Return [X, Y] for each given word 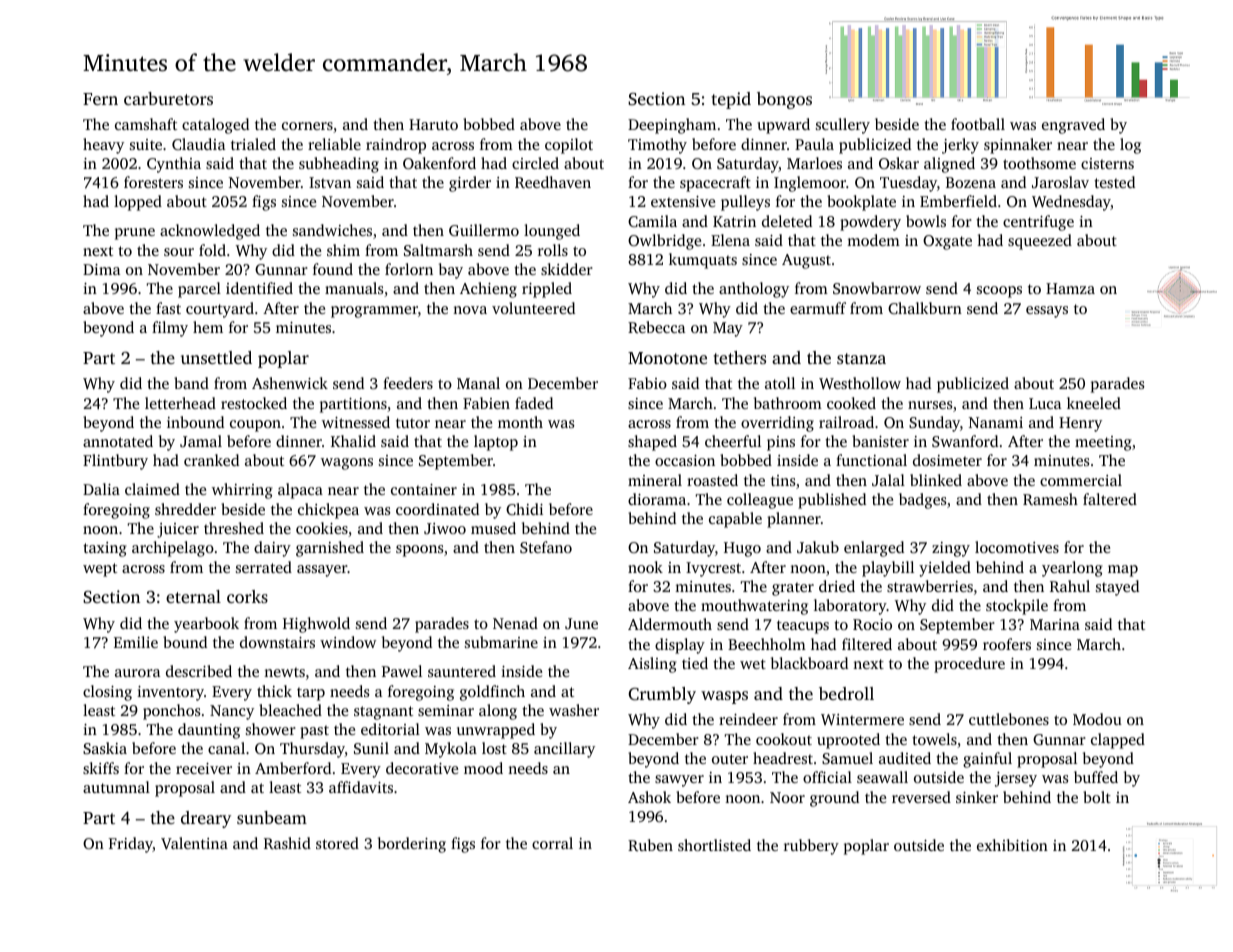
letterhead [180, 403]
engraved [1073, 126]
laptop [496, 443]
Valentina [194, 843]
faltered [1110, 499]
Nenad [515, 623]
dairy [272, 549]
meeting [1103, 443]
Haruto [433, 124]
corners [307, 126]
